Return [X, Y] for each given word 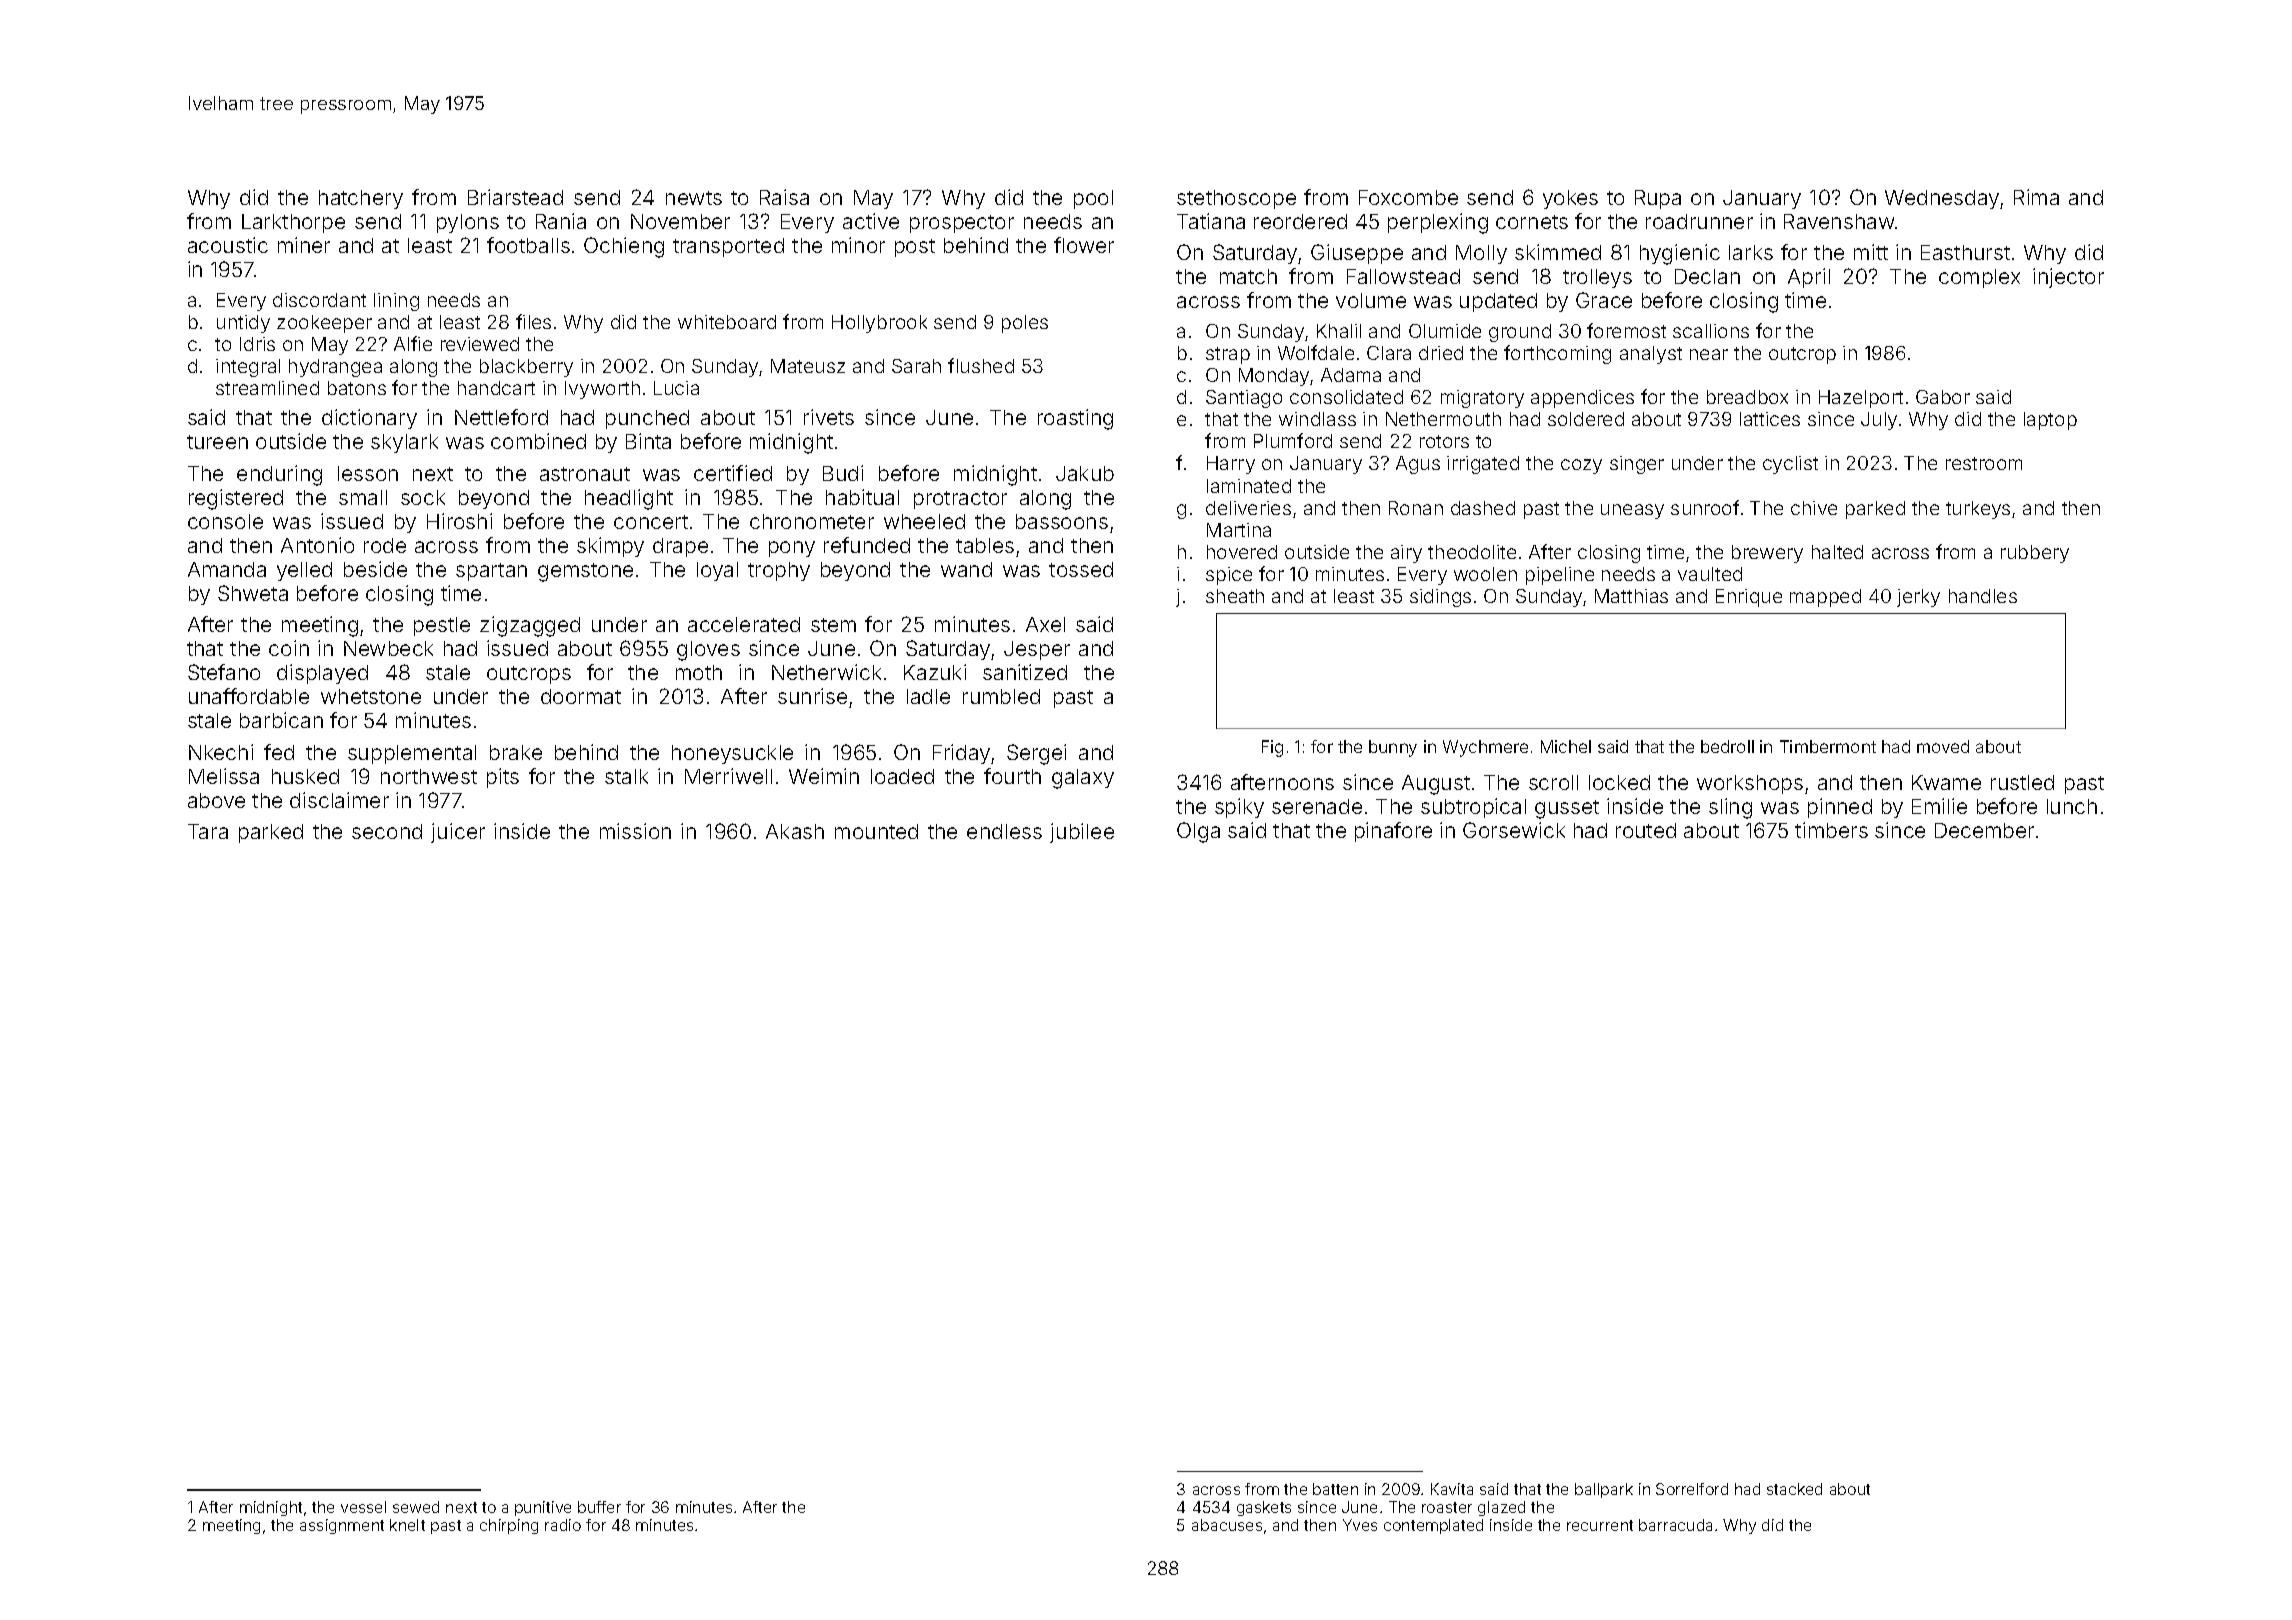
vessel [363, 1507]
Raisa [784, 197]
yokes [1570, 199]
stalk [626, 776]
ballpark [1604, 1490]
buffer [599, 1507]
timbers [1831, 830]
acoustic [228, 245]
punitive [543, 1508]
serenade [1317, 806]
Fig [1272, 748]
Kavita [1452, 1489]
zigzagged [530, 626]
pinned [1840, 808]
